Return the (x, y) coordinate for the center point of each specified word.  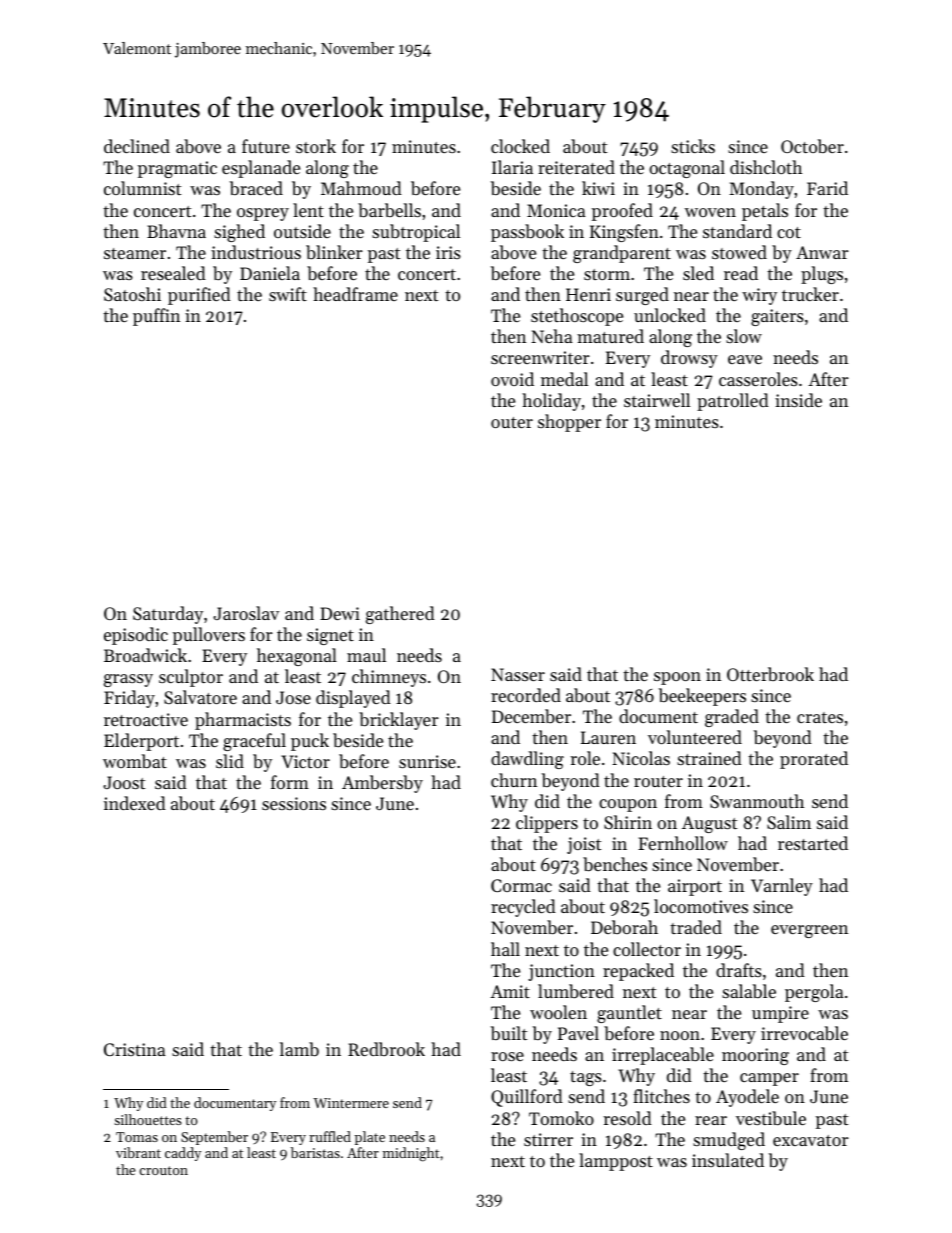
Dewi (340, 613)
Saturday (168, 615)
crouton (163, 1170)
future (266, 146)
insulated (728, 1160)
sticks (693, 146)
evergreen (809, 931)
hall (505, 949)
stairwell (657, 400)
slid (230, 761)
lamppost (616, 1162)
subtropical (416, 233)
